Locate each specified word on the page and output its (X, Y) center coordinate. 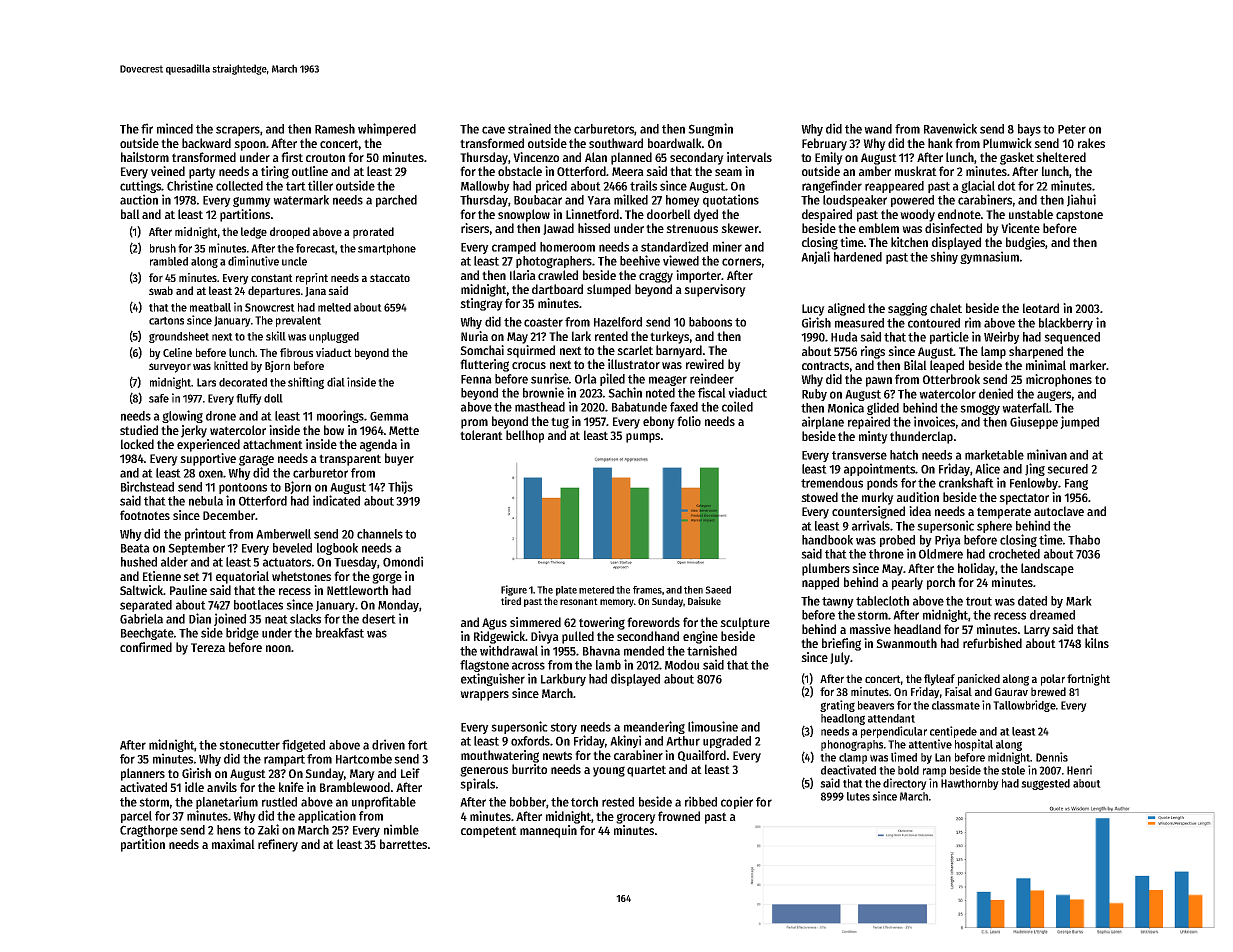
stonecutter (249, 745)
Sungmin (710, 129)
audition (918, 497)
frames (647, 590)
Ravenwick (950, 128)
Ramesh (335, 129)
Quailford (702, 756)
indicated (336, 500)
